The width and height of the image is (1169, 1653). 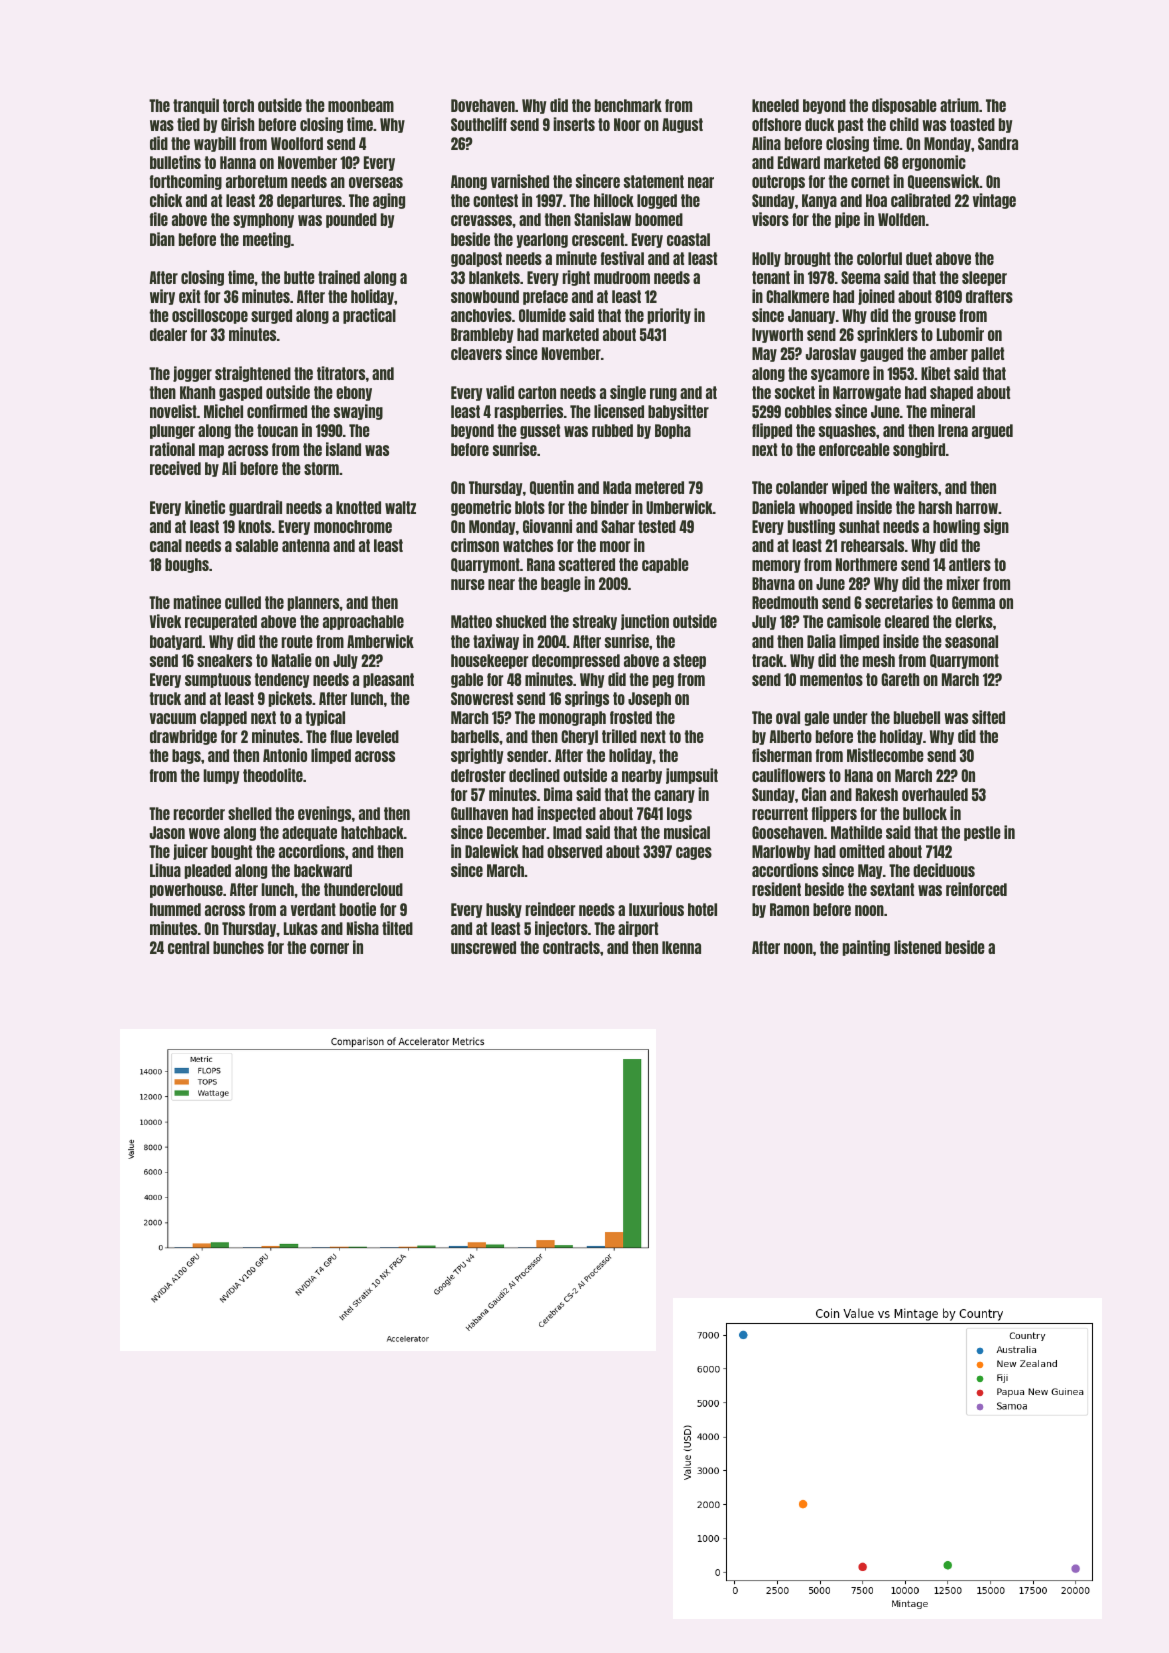 What do you see at coordinates (196, 106) in the image?
I see `tranquil` at bounding box center [196, 106].
